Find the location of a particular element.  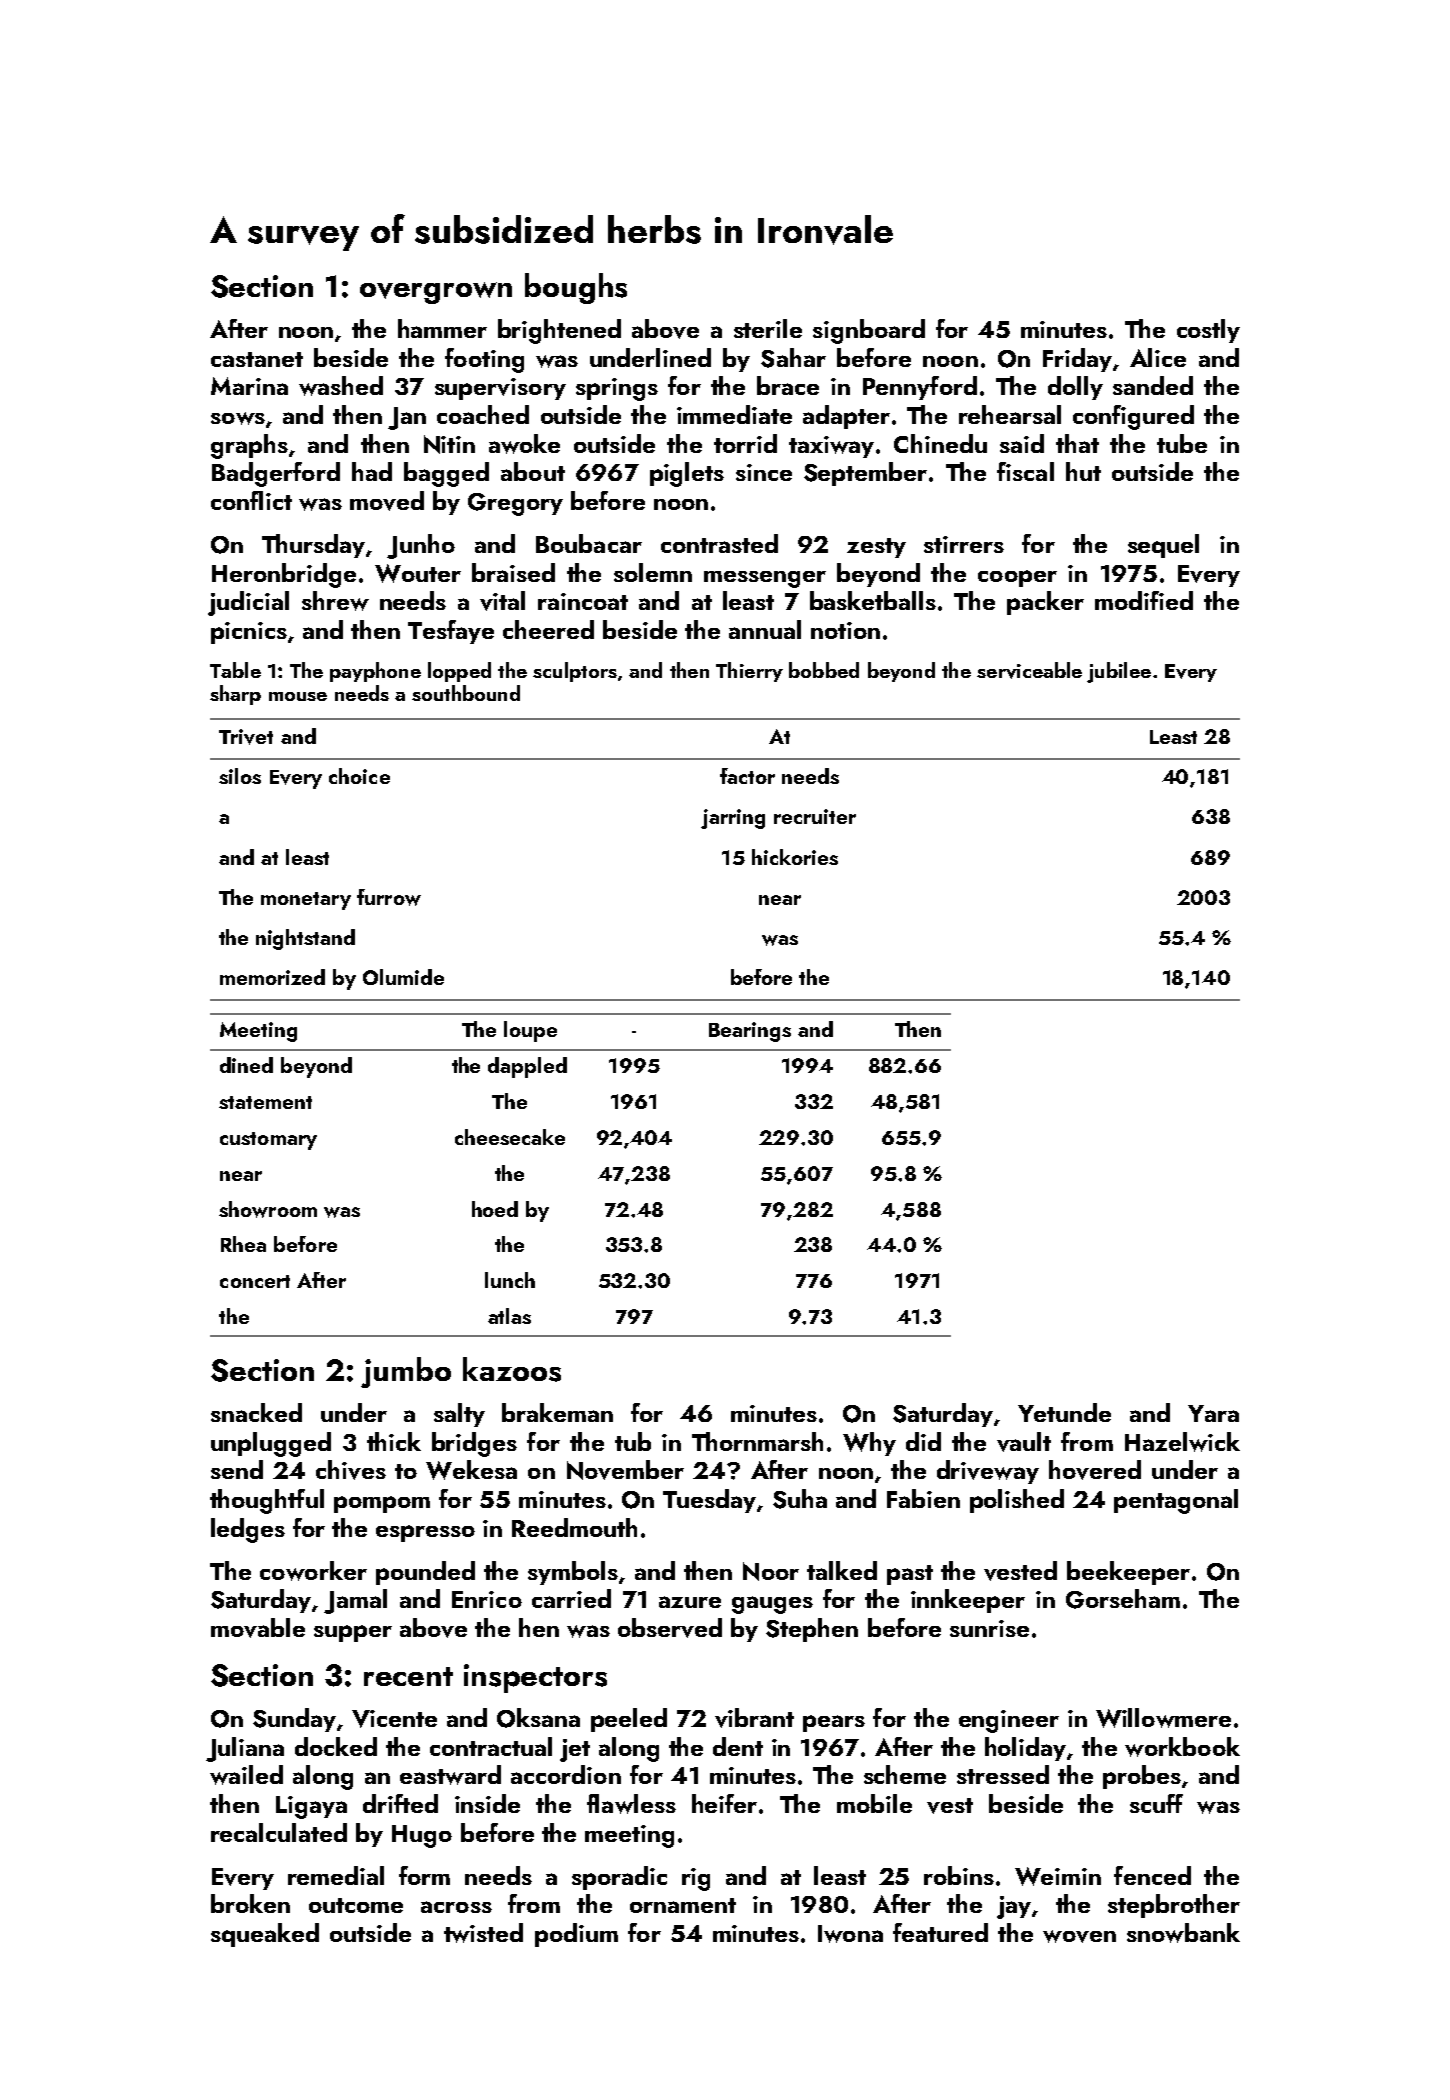

boughs is located at coordinates (576, 288).
